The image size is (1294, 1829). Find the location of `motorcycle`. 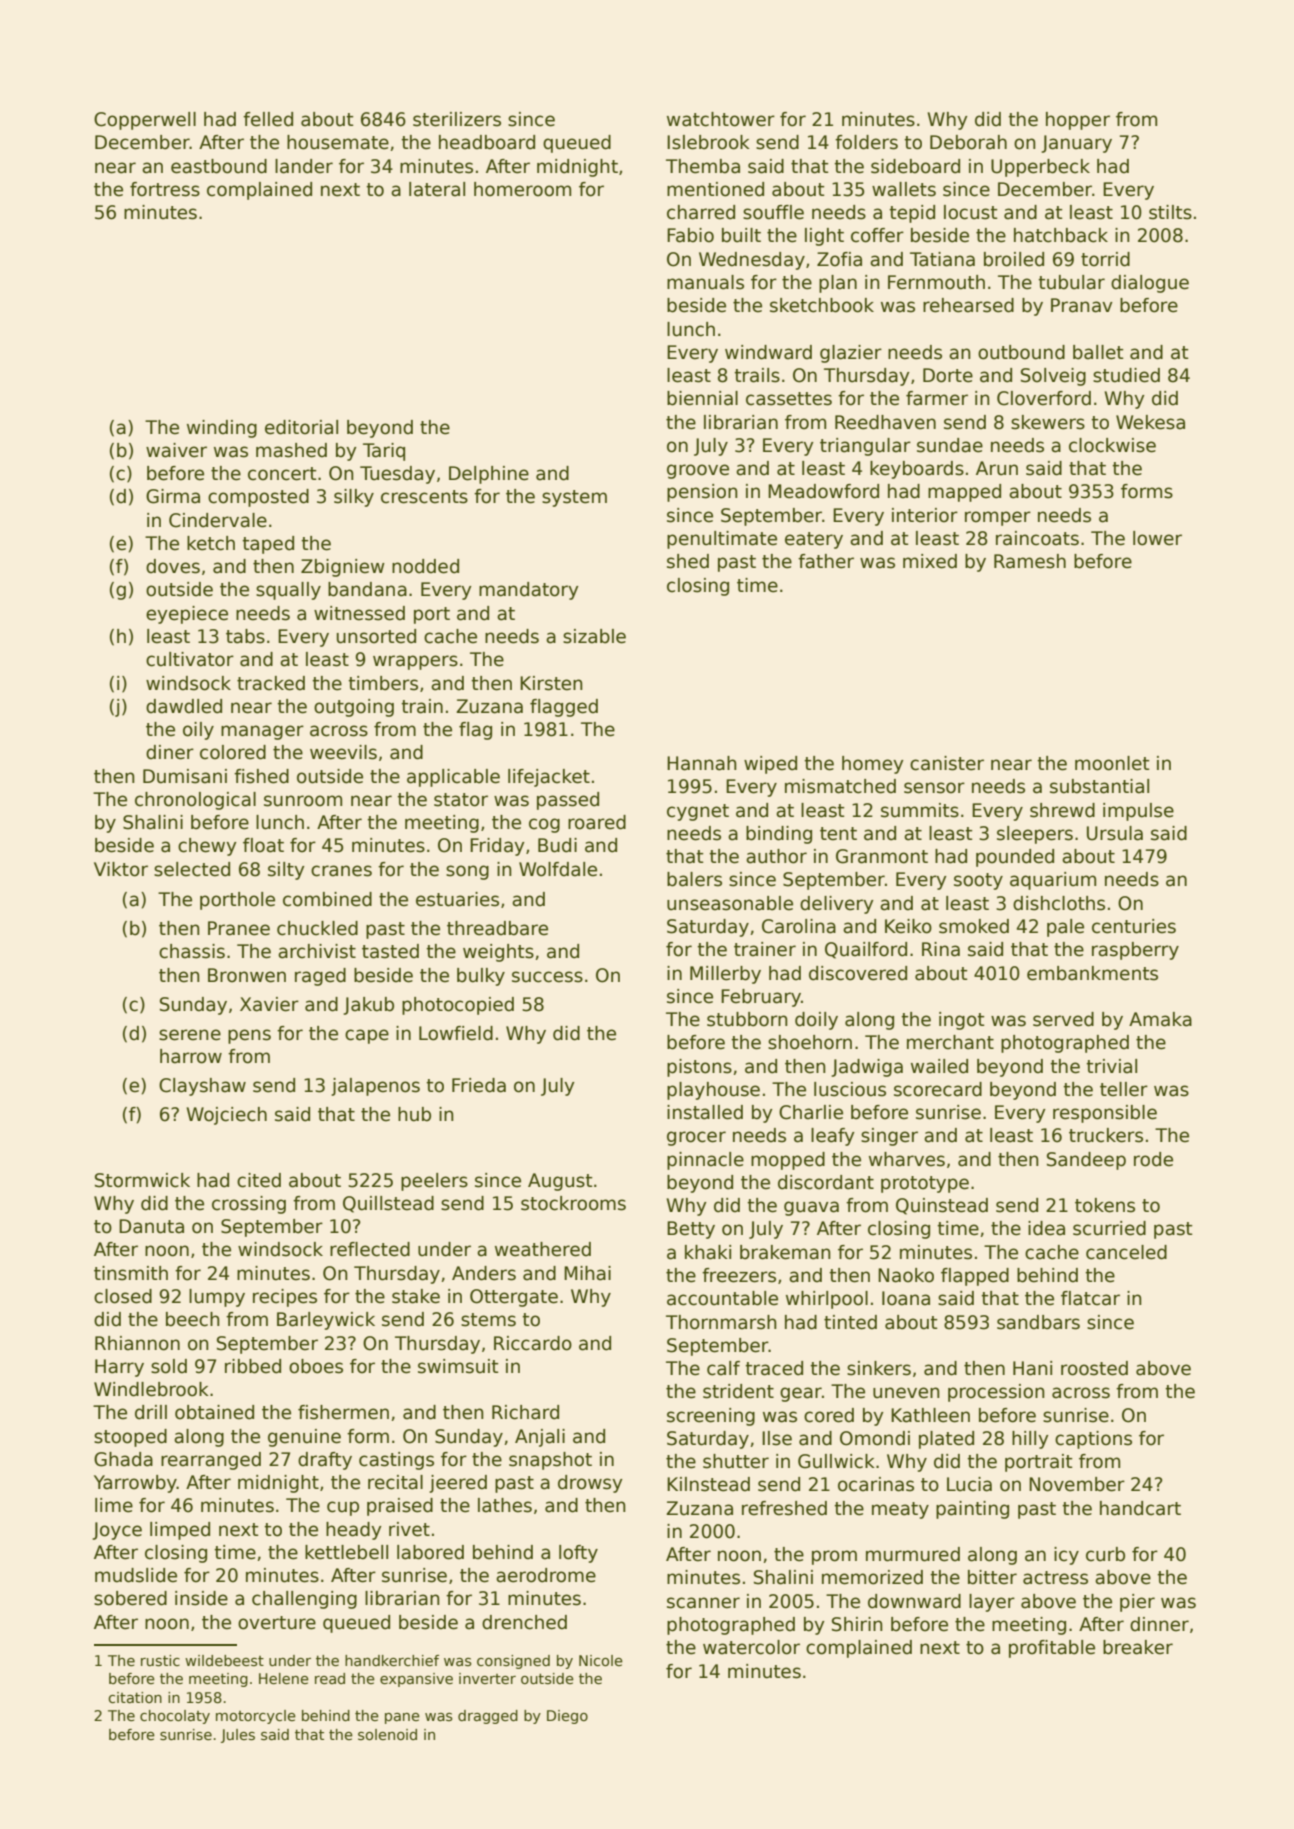

motorcycle is located at coordinates (256, 1717).
